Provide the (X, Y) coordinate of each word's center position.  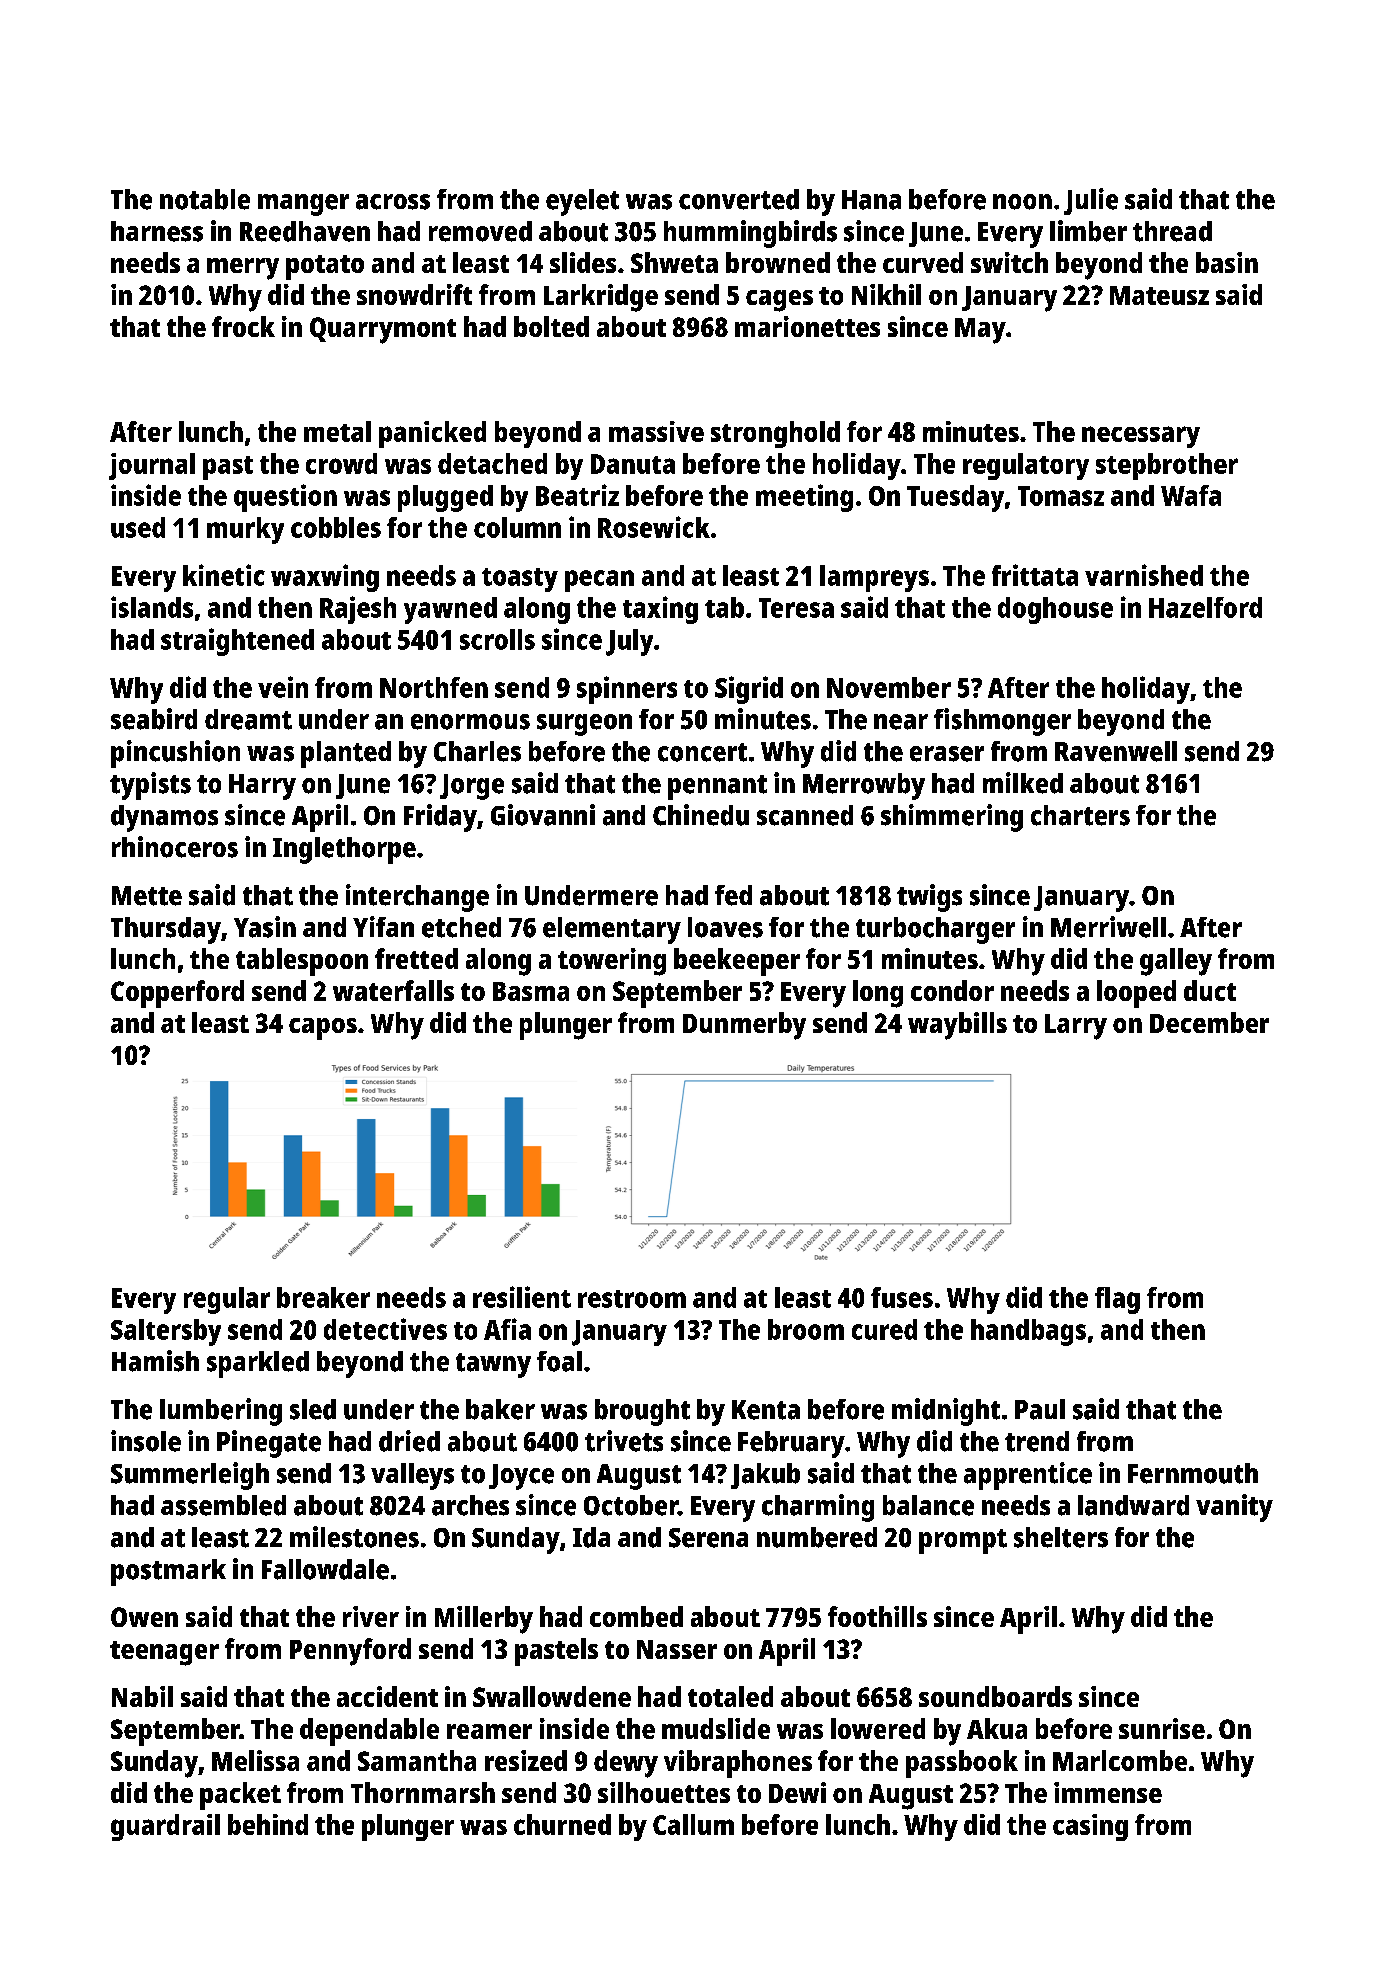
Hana (871, 200)
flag (1117, 1300)
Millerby (484, 1620)
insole (146, 1441)
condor (952, 990)
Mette (147, 896)
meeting (804, 498)
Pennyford (350, 1652)
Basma (531, 991)
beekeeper (737, 962)
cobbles (336, 527)
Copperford (177, 994)
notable (205, 199)
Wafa (1191, 495)
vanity (1234, 1508)
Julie (1091, 201)
